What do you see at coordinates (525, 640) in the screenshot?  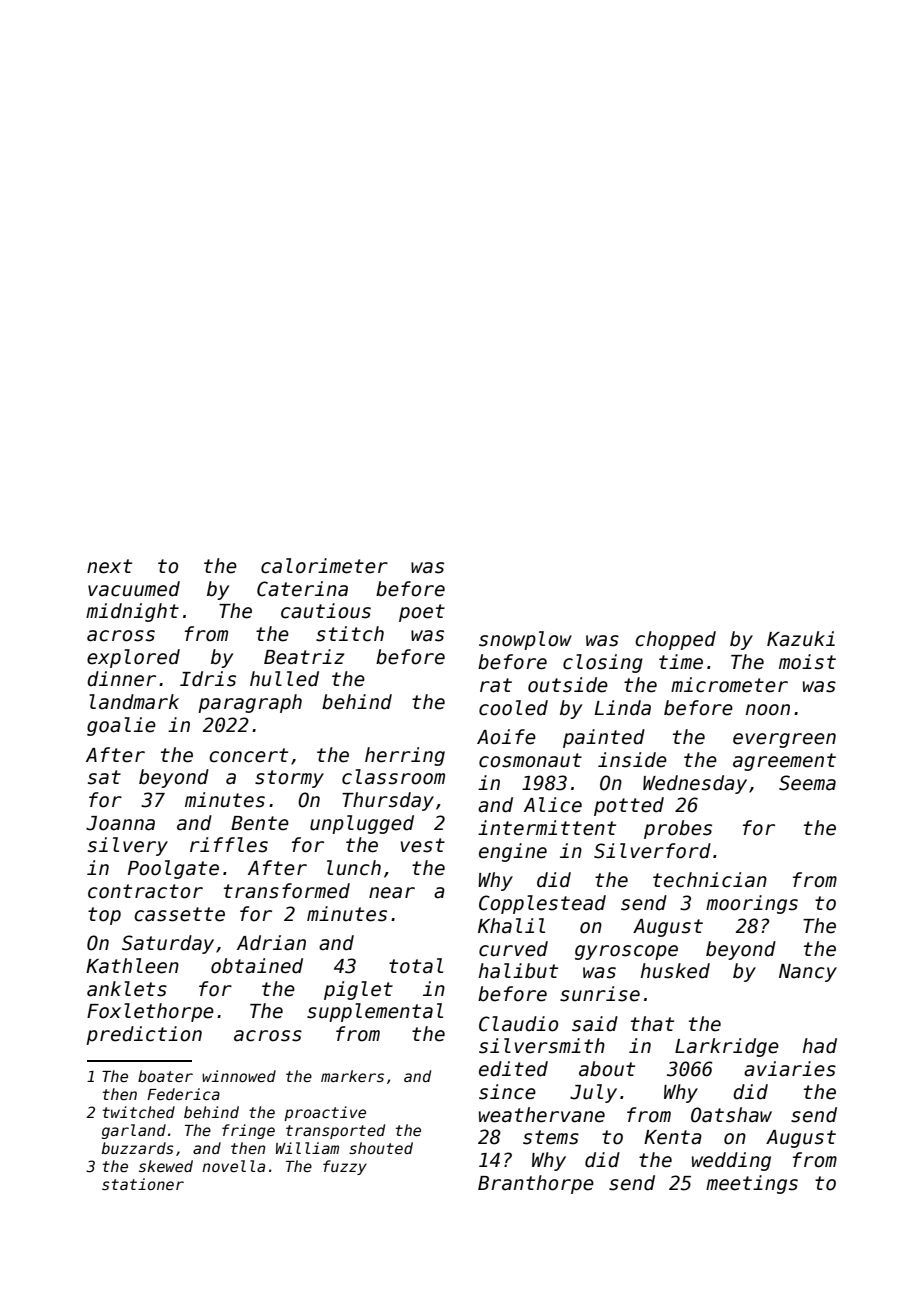 I see `snowplow` at bounding box center [525, 640].
